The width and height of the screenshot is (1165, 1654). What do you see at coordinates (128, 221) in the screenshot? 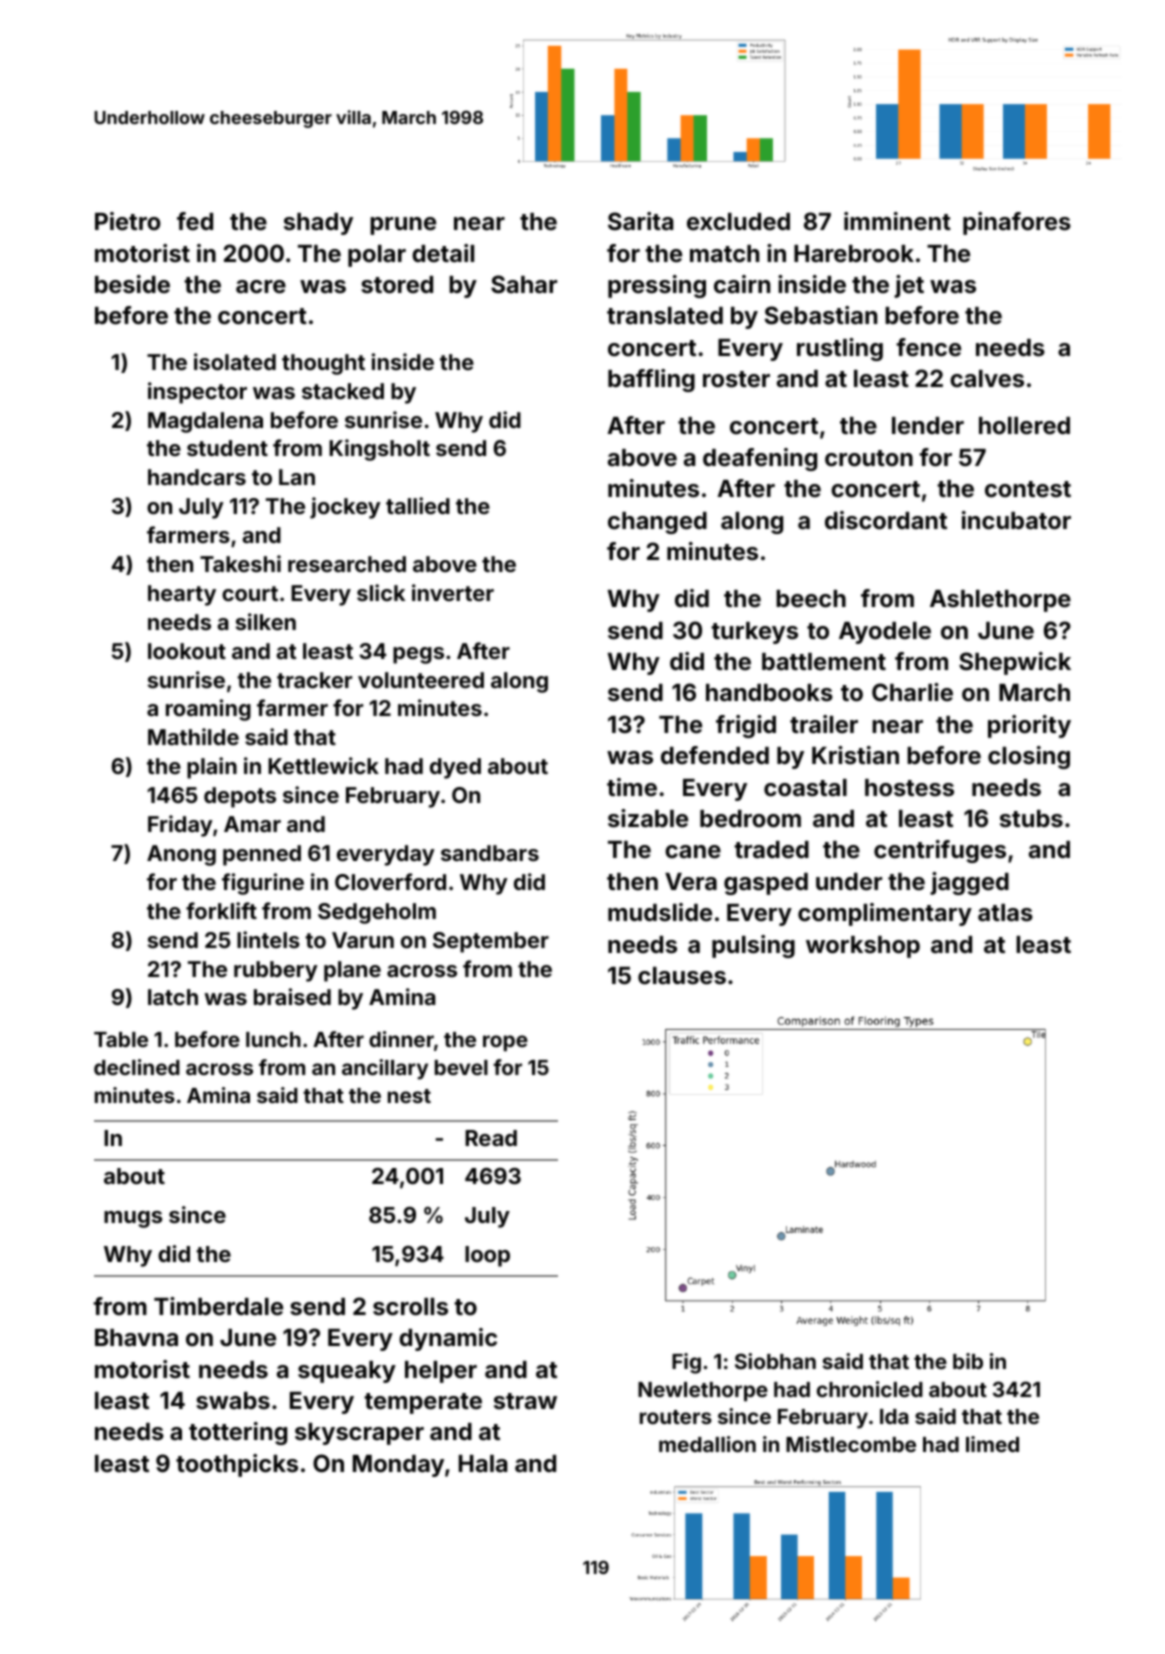
I see `Pietro` at bounding box center [128, 221].
